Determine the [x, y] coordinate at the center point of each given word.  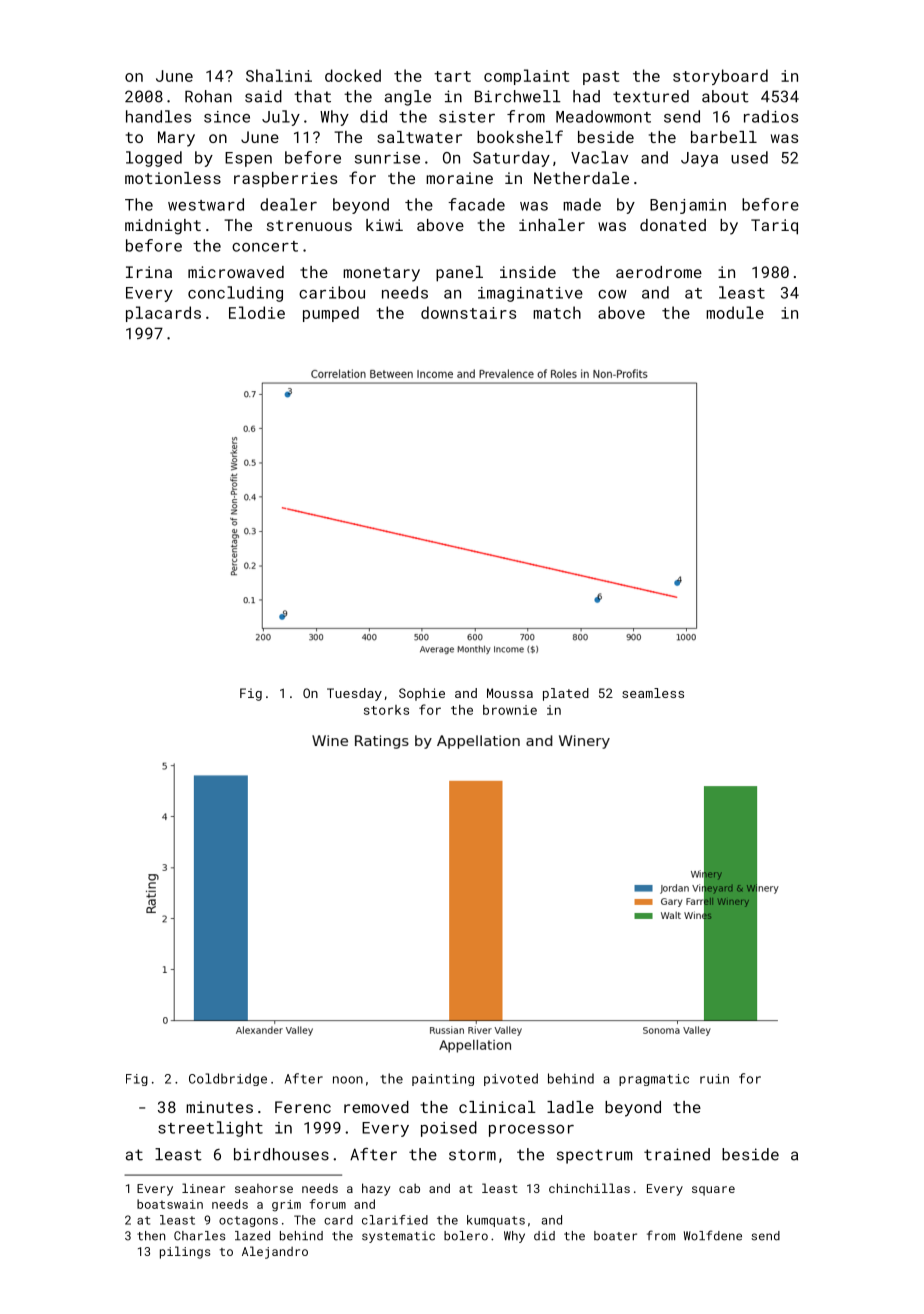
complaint [526, 77]
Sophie [422, 694]
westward [206, 204]
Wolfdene [713, 1235]
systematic [398, 1237]
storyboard [720, 77]
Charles [200, 1236]
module [735, 312]
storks [386, 710]
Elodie [257, 312]
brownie [510, 710]
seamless [653, 693]
